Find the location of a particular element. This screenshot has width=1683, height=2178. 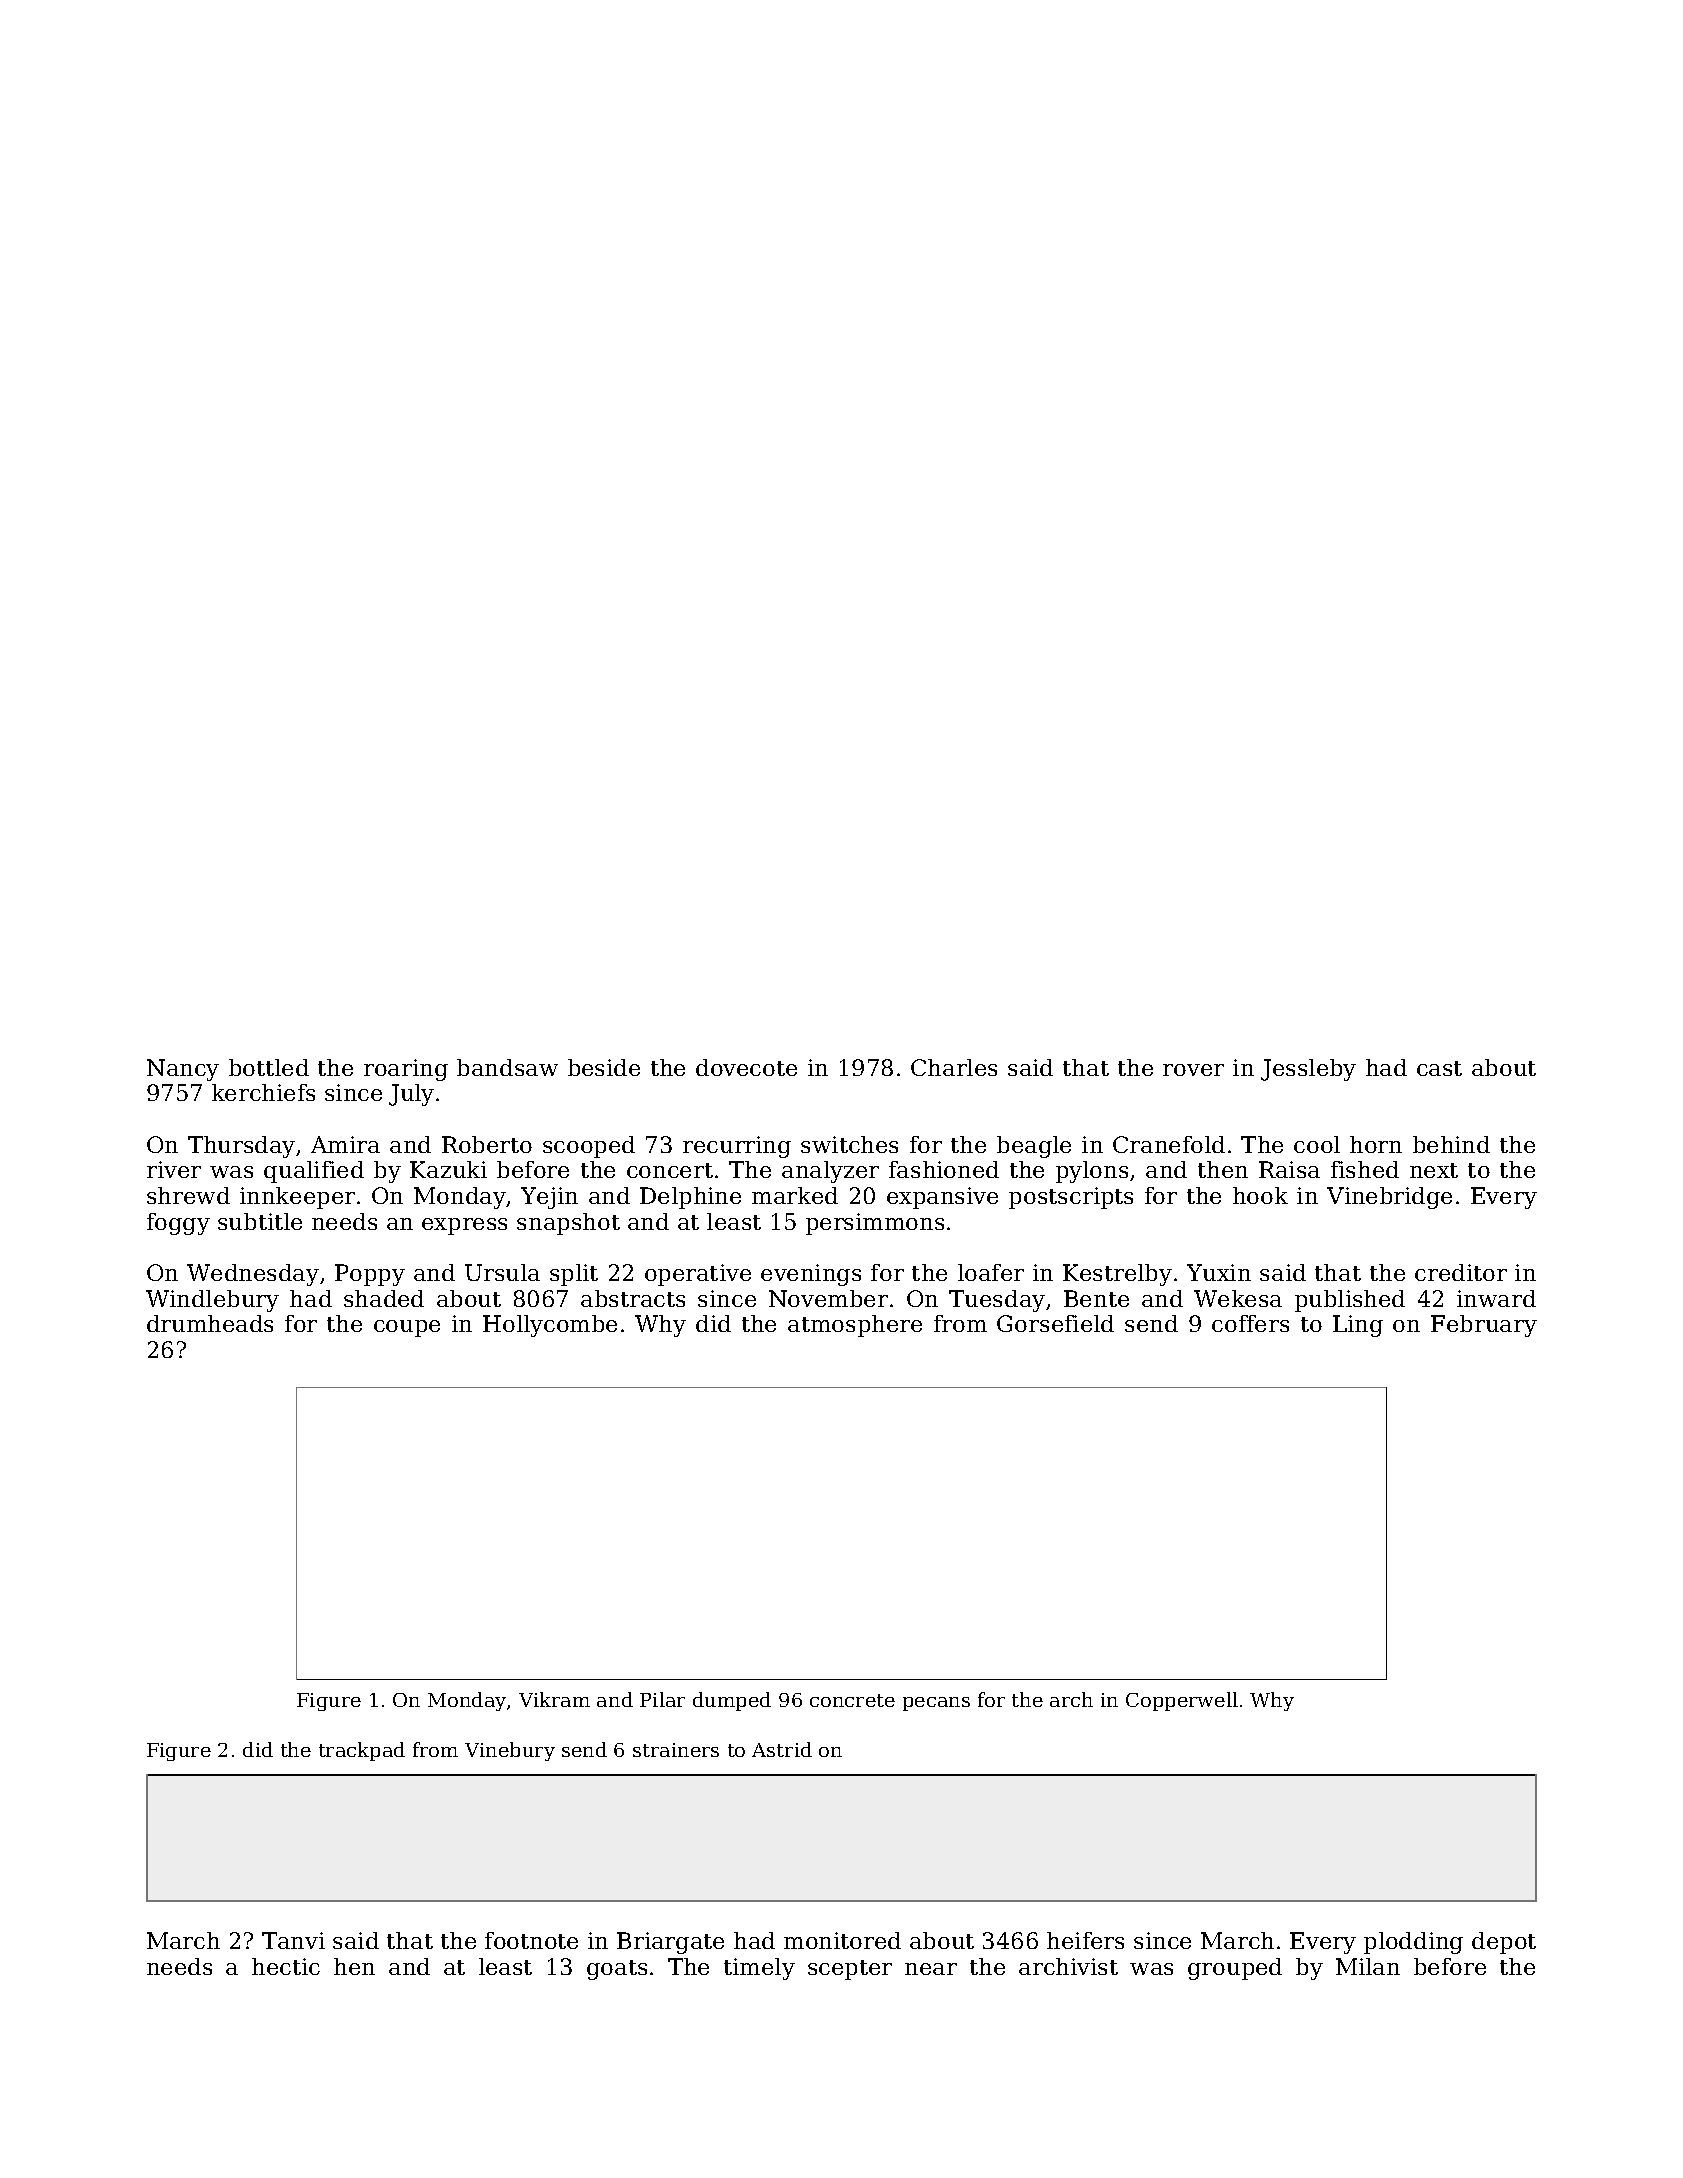

Charles is located at coordinates (954, 1067).
